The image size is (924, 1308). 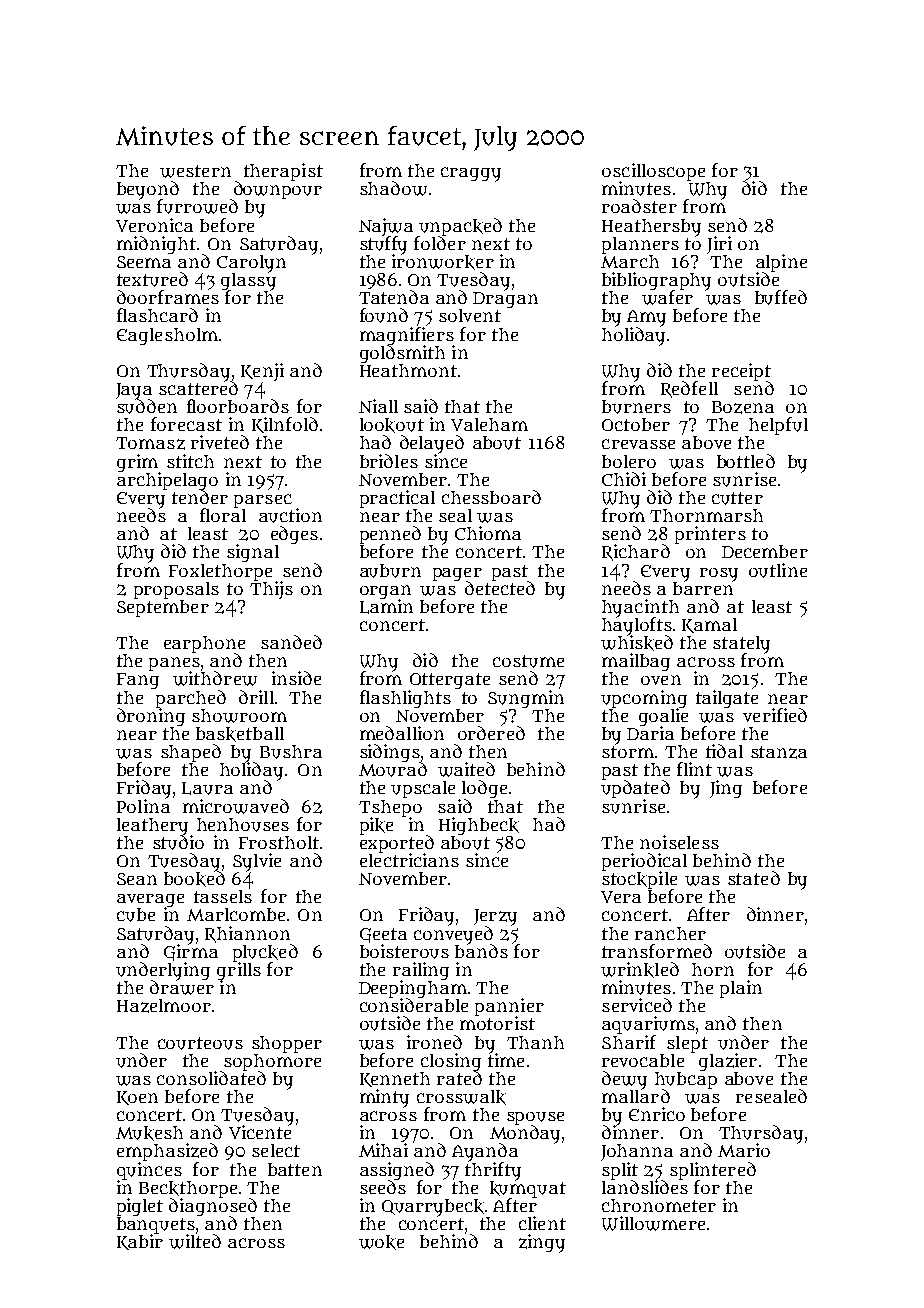 What do you see at coordinates (390, 808) in the screenshot?
I see `Tshepo` at bounding box center [390, 808].
